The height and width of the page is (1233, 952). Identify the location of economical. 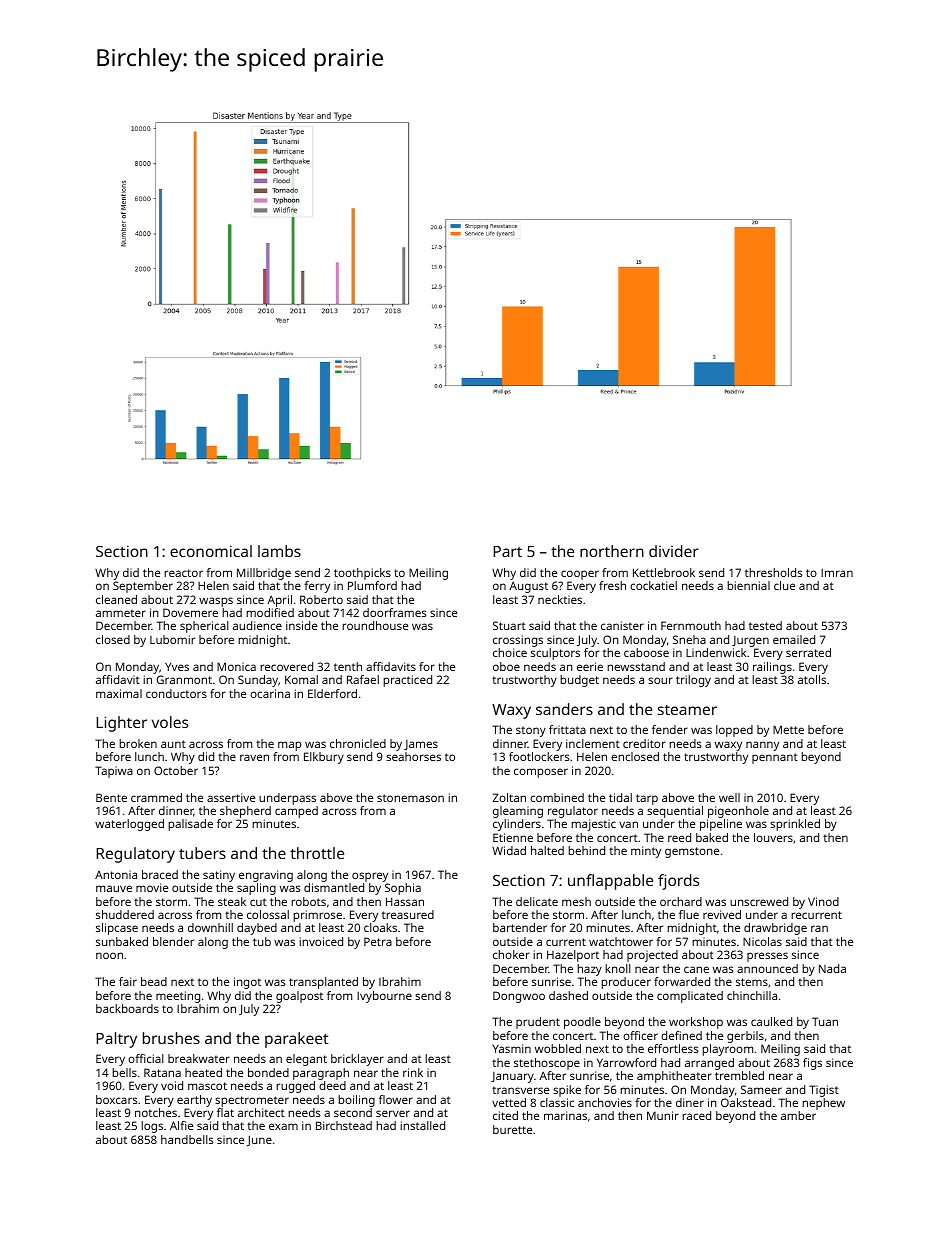
(211, 551).
